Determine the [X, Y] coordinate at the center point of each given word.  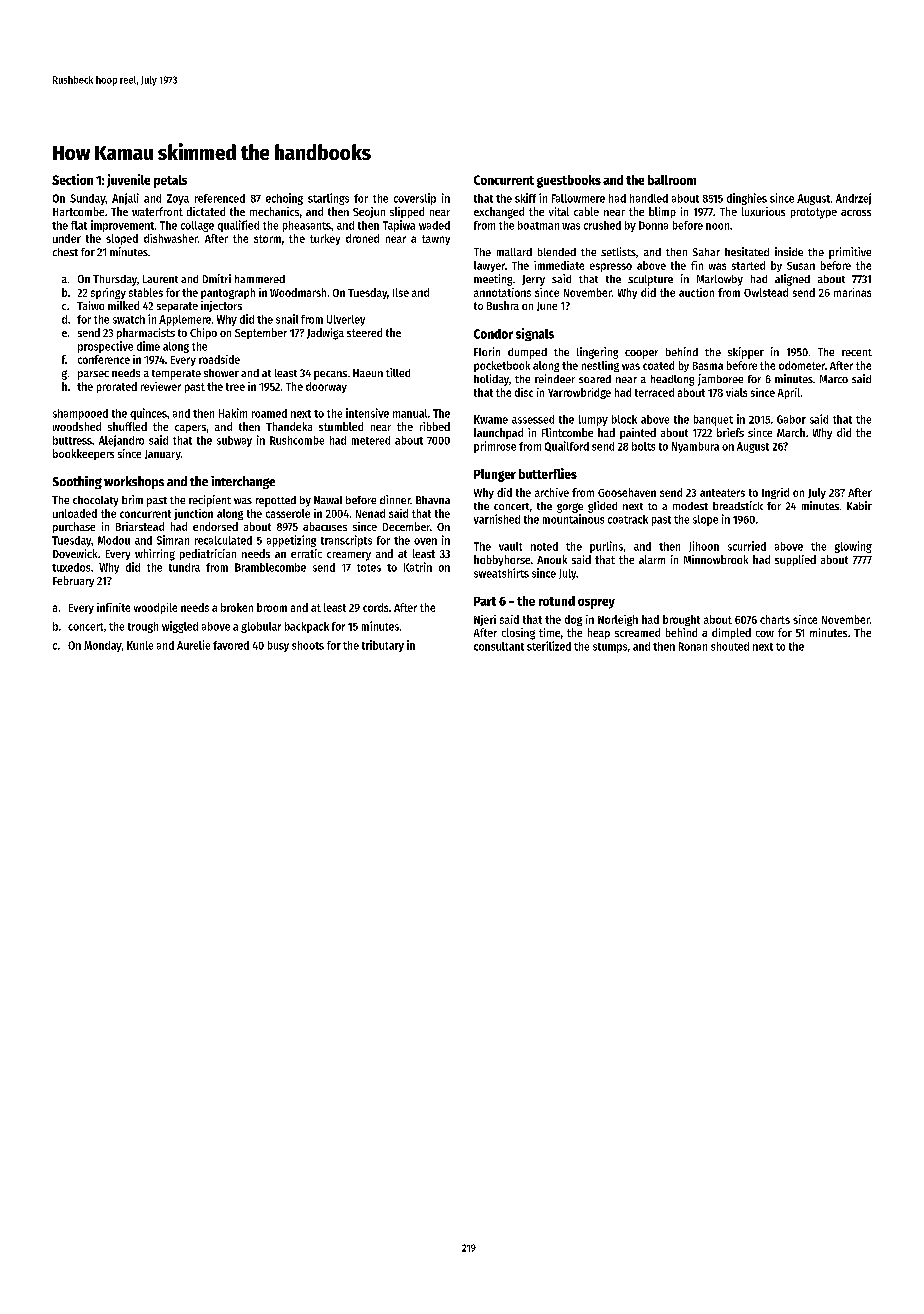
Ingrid [775, 493]
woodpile [155, 608]
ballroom [672, 180]
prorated [117, 387]
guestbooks [569, 181]
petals [170, 181]
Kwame [491, 419]
